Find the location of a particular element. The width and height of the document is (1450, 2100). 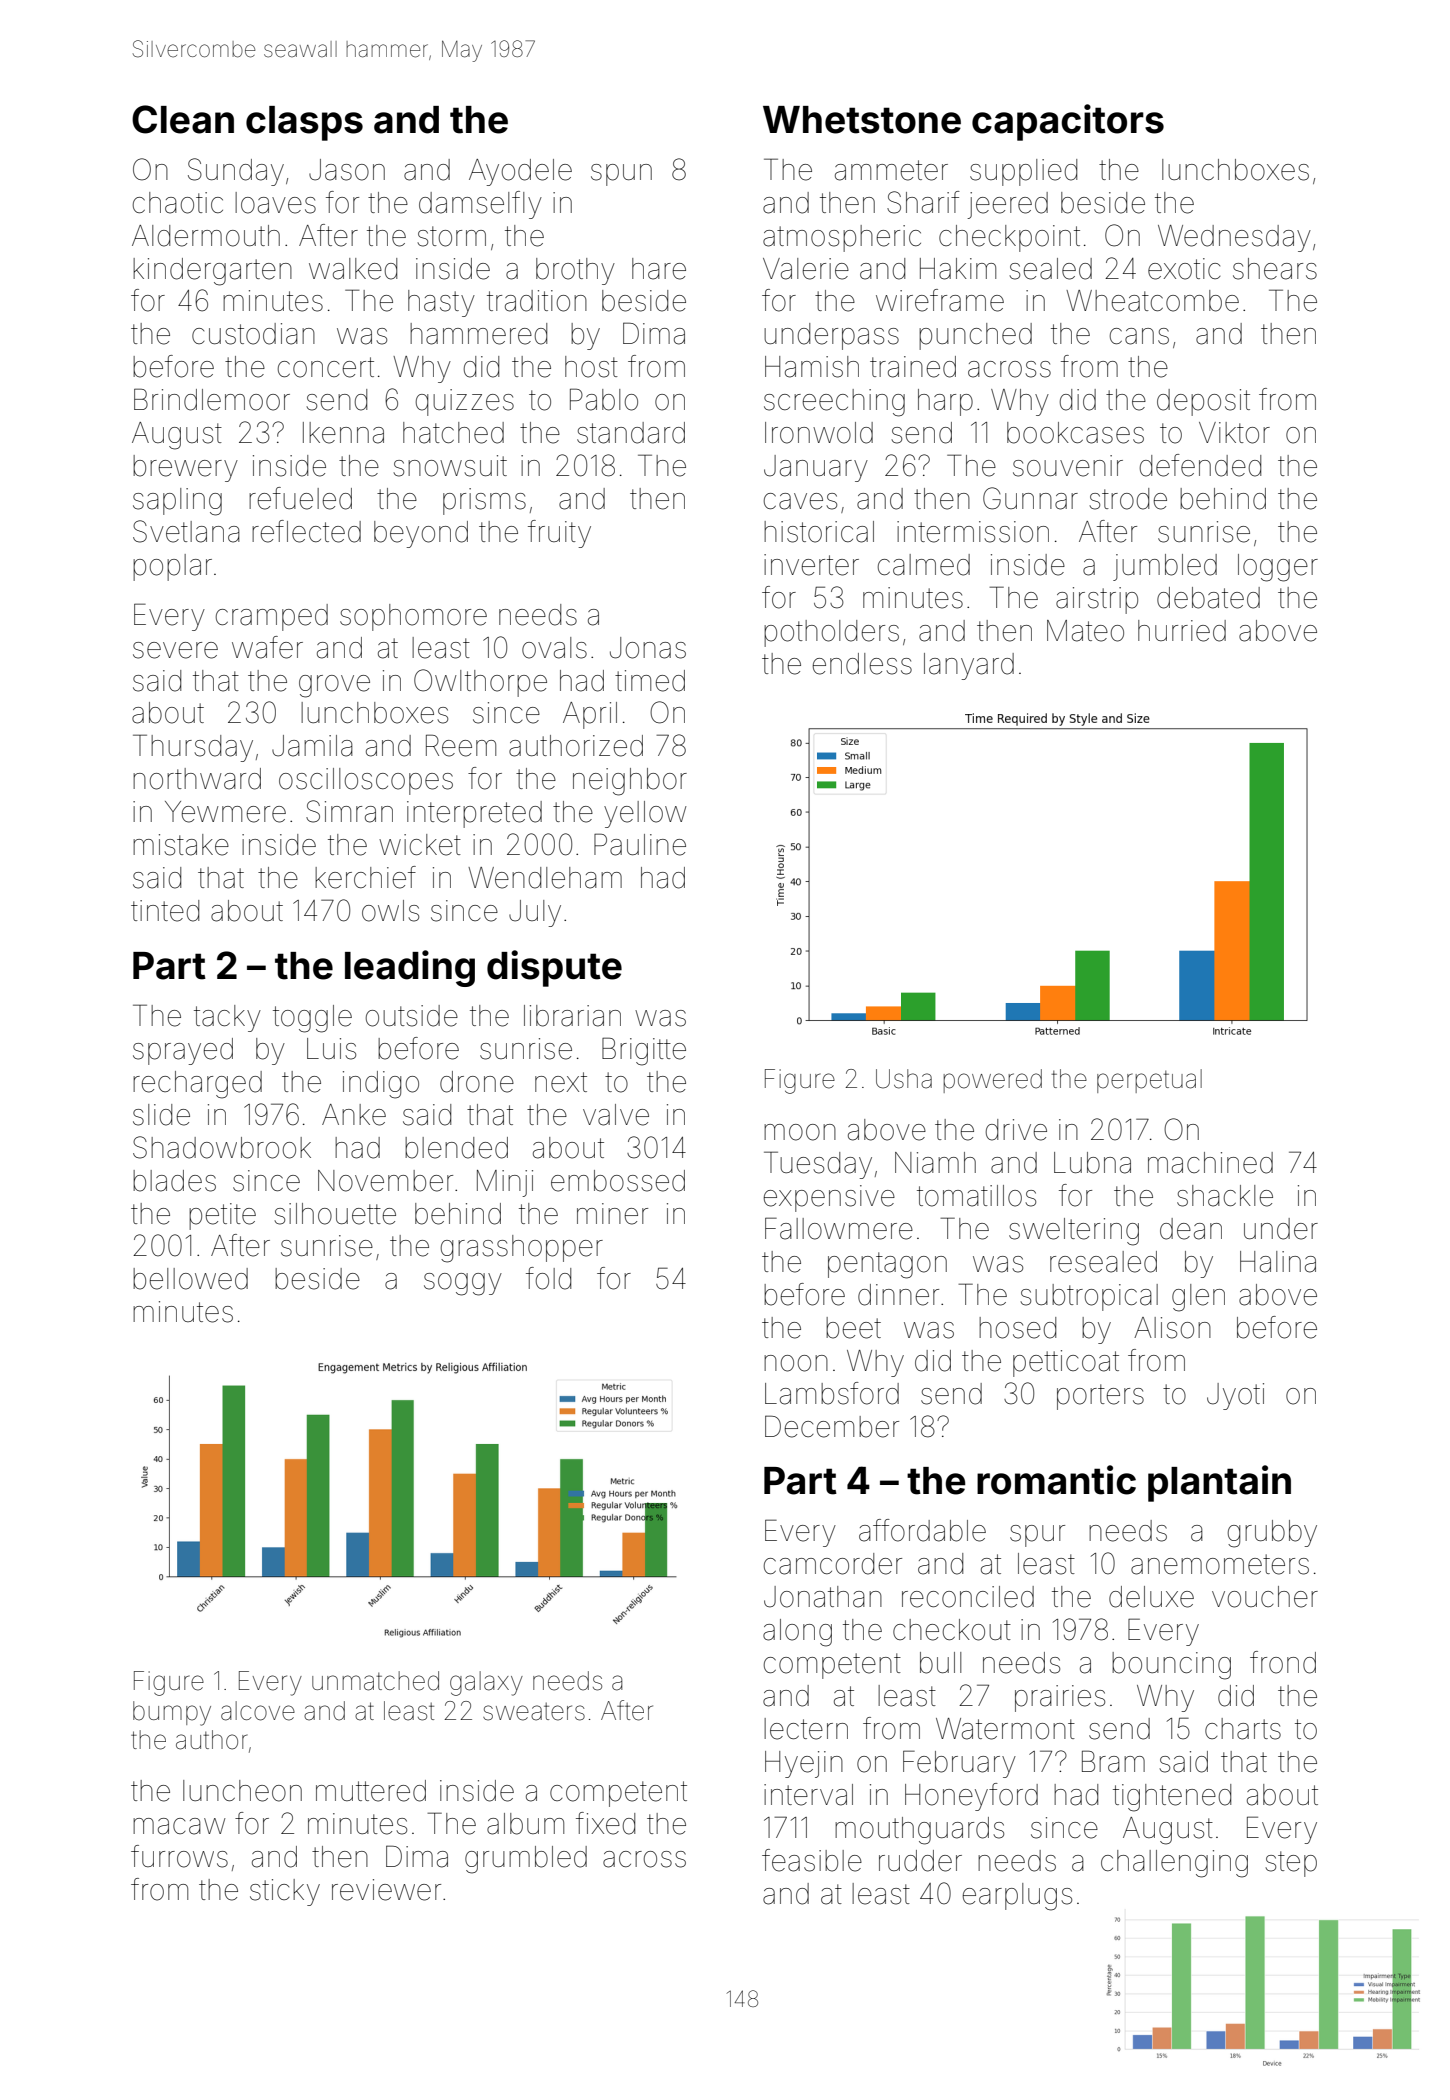

wicket is located at coordinates (420, 845).
